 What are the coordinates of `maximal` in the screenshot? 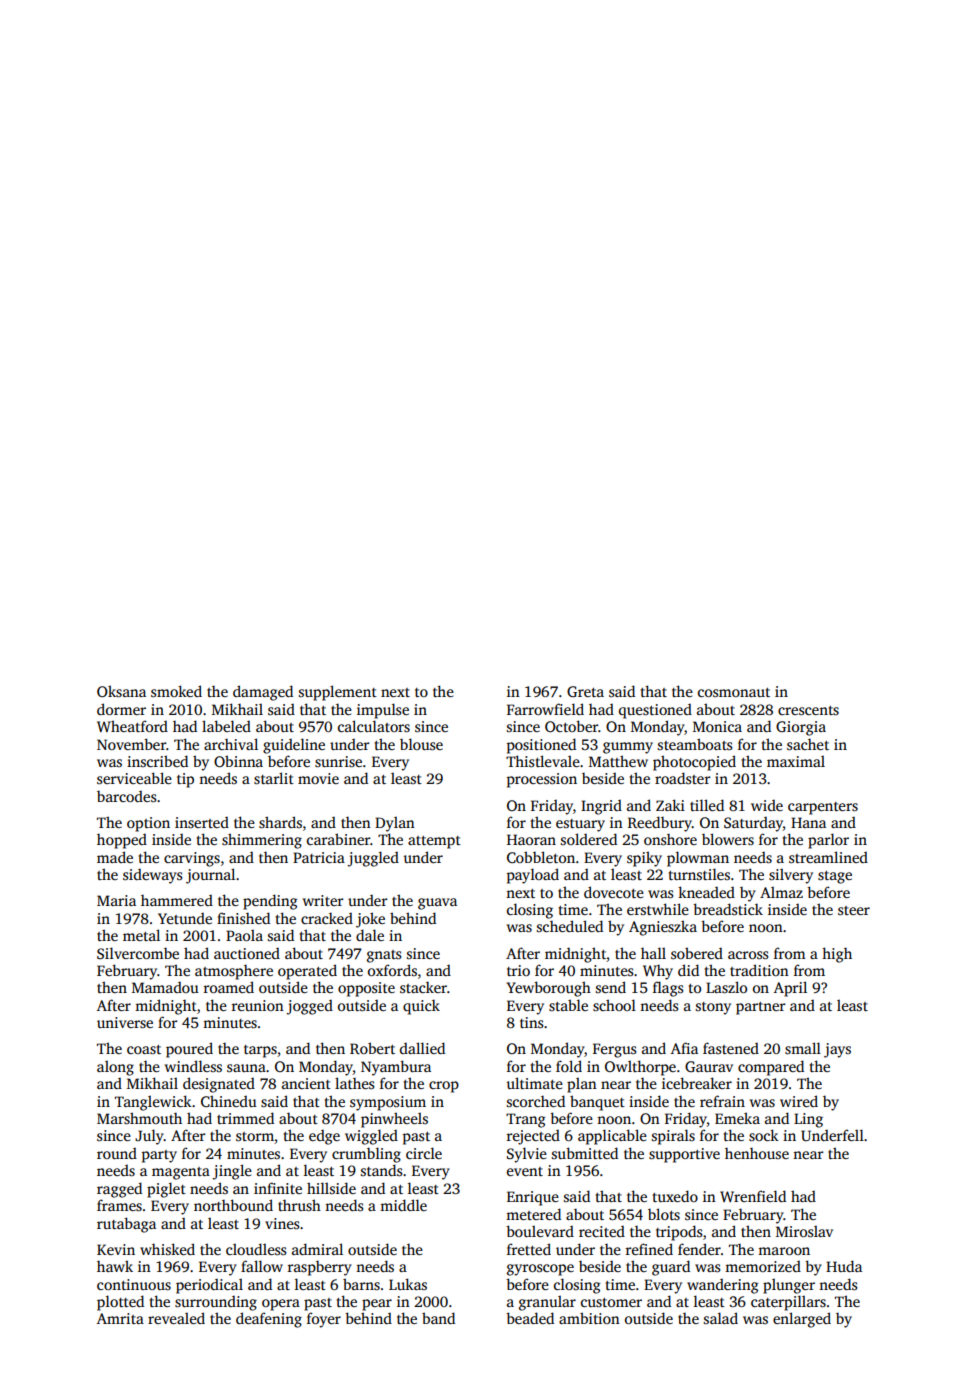 It's located at (796, 761).
